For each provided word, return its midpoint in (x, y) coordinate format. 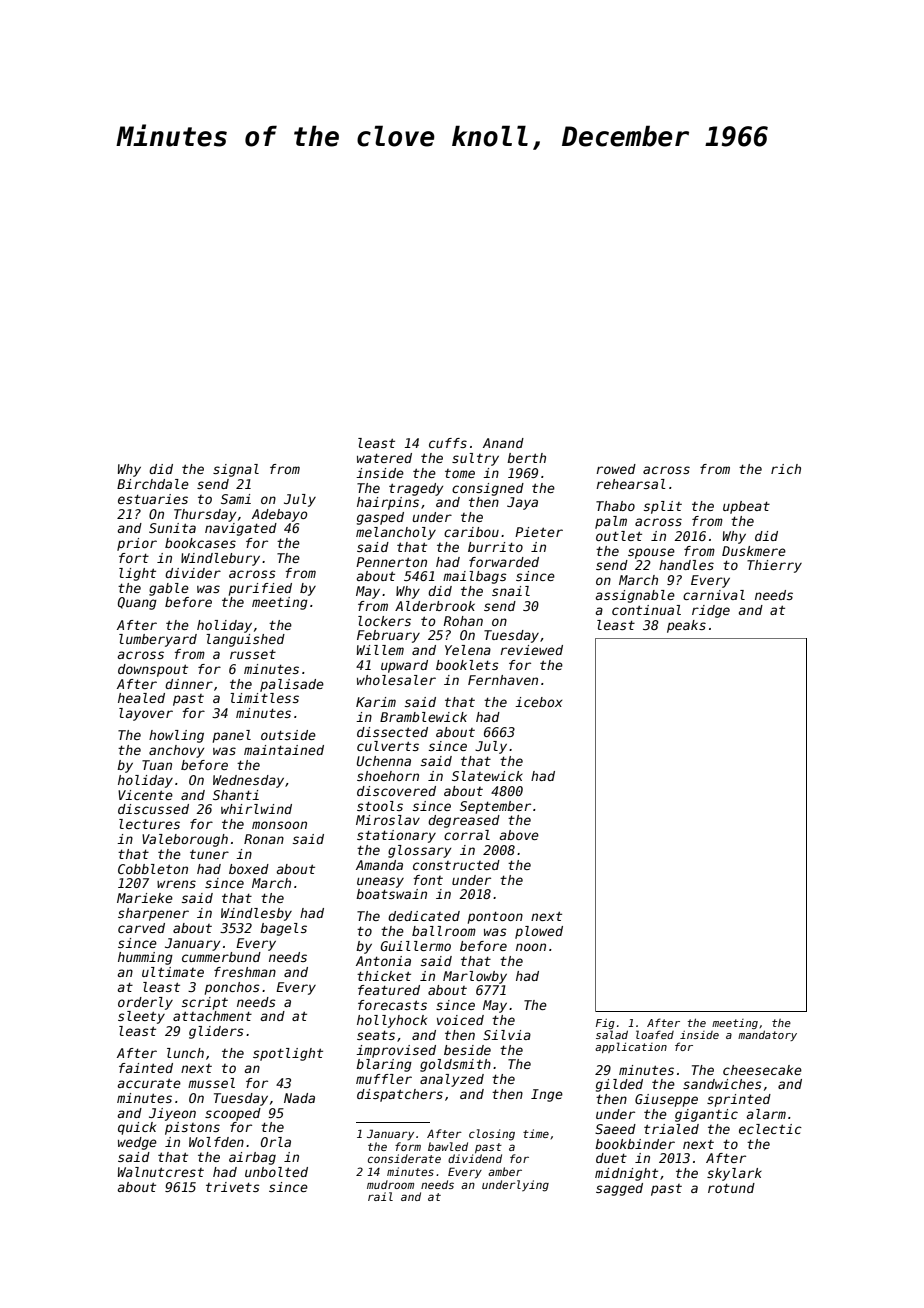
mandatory (767, 1036)
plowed (539, 932)
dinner (189, 684)
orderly (145, 1003)
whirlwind (256, 809)
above (519, 835)
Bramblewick (423, 717)
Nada (299, 1098)
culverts (388, 746)
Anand (503, 443)
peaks (686, 626)
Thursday (205, 515)
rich (786, 469)
